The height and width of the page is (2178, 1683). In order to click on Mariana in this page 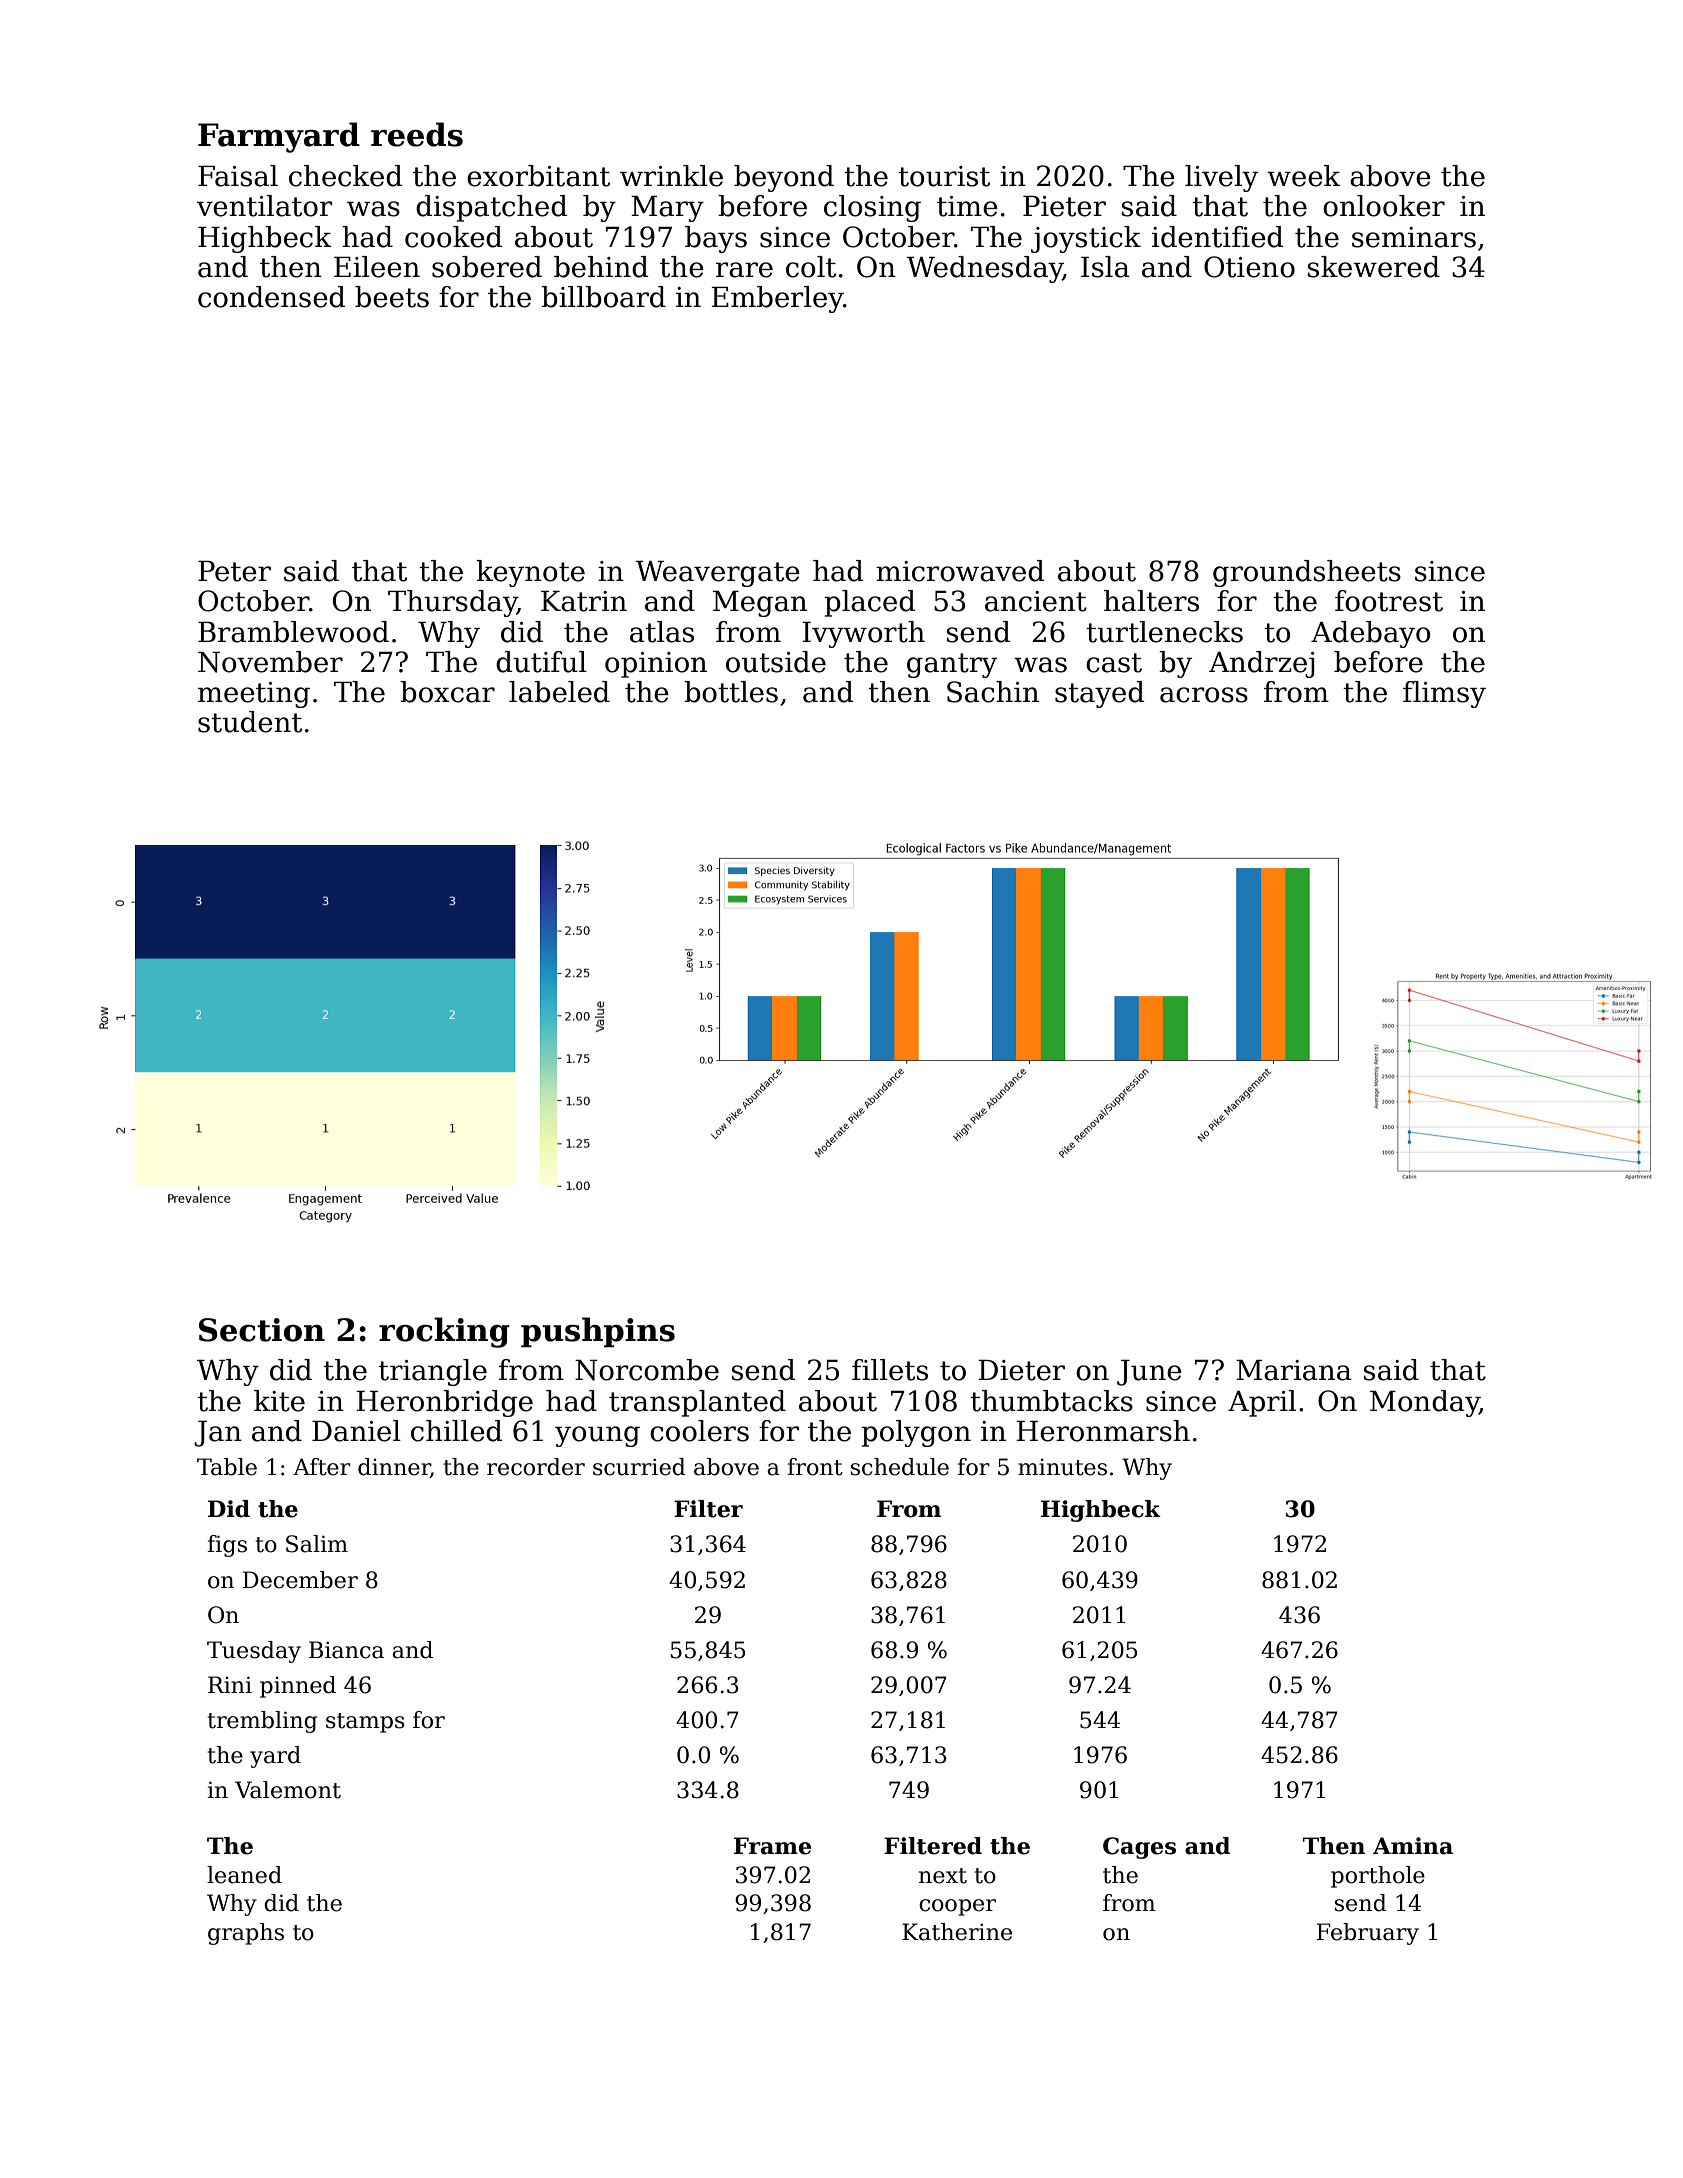, I will do `click(1294, 1370)`.
